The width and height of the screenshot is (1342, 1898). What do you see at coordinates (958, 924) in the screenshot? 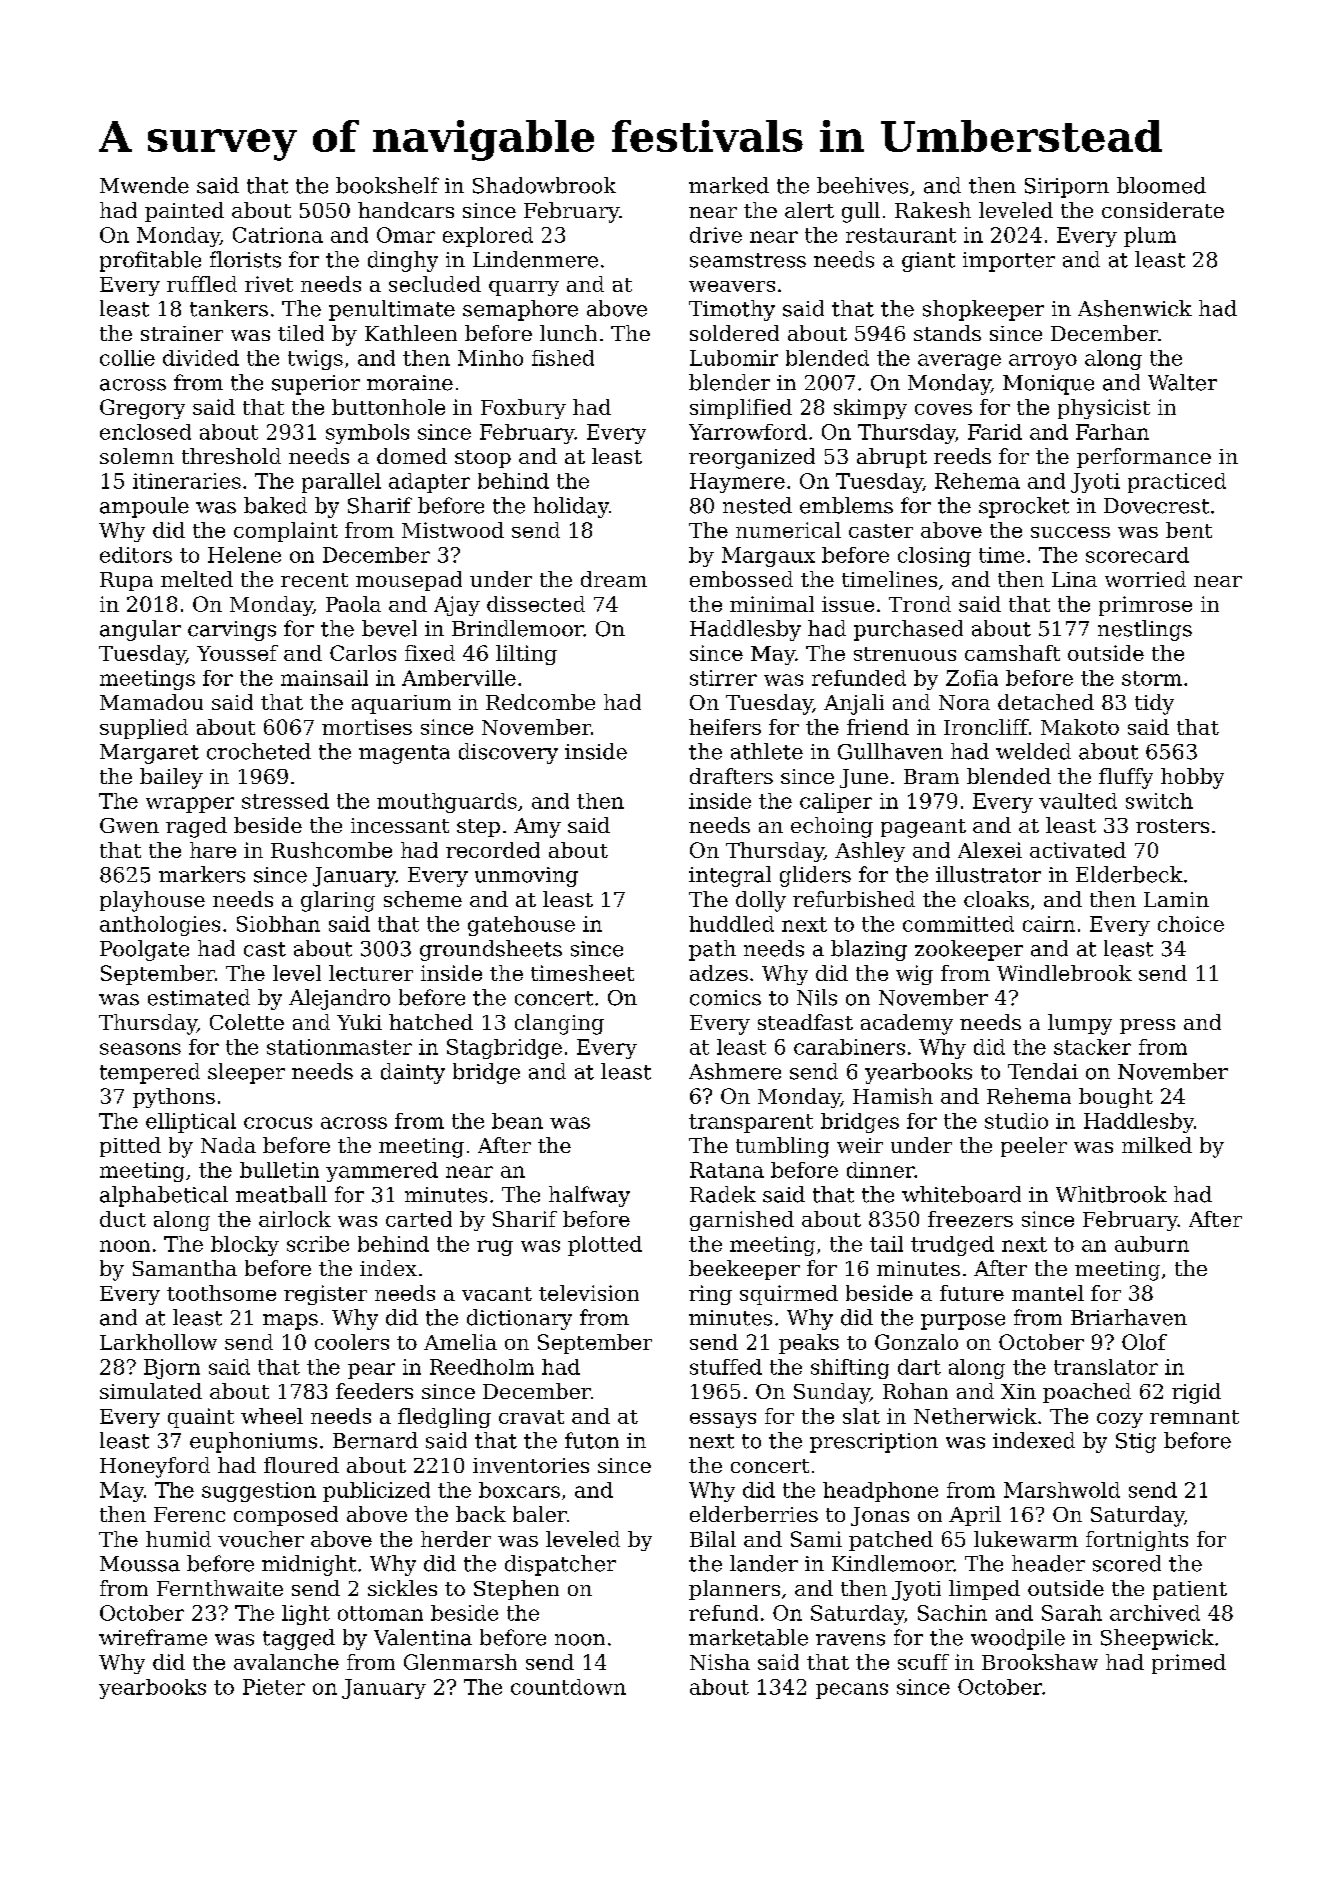
I see `committed` at bounding box center [958, 924].
